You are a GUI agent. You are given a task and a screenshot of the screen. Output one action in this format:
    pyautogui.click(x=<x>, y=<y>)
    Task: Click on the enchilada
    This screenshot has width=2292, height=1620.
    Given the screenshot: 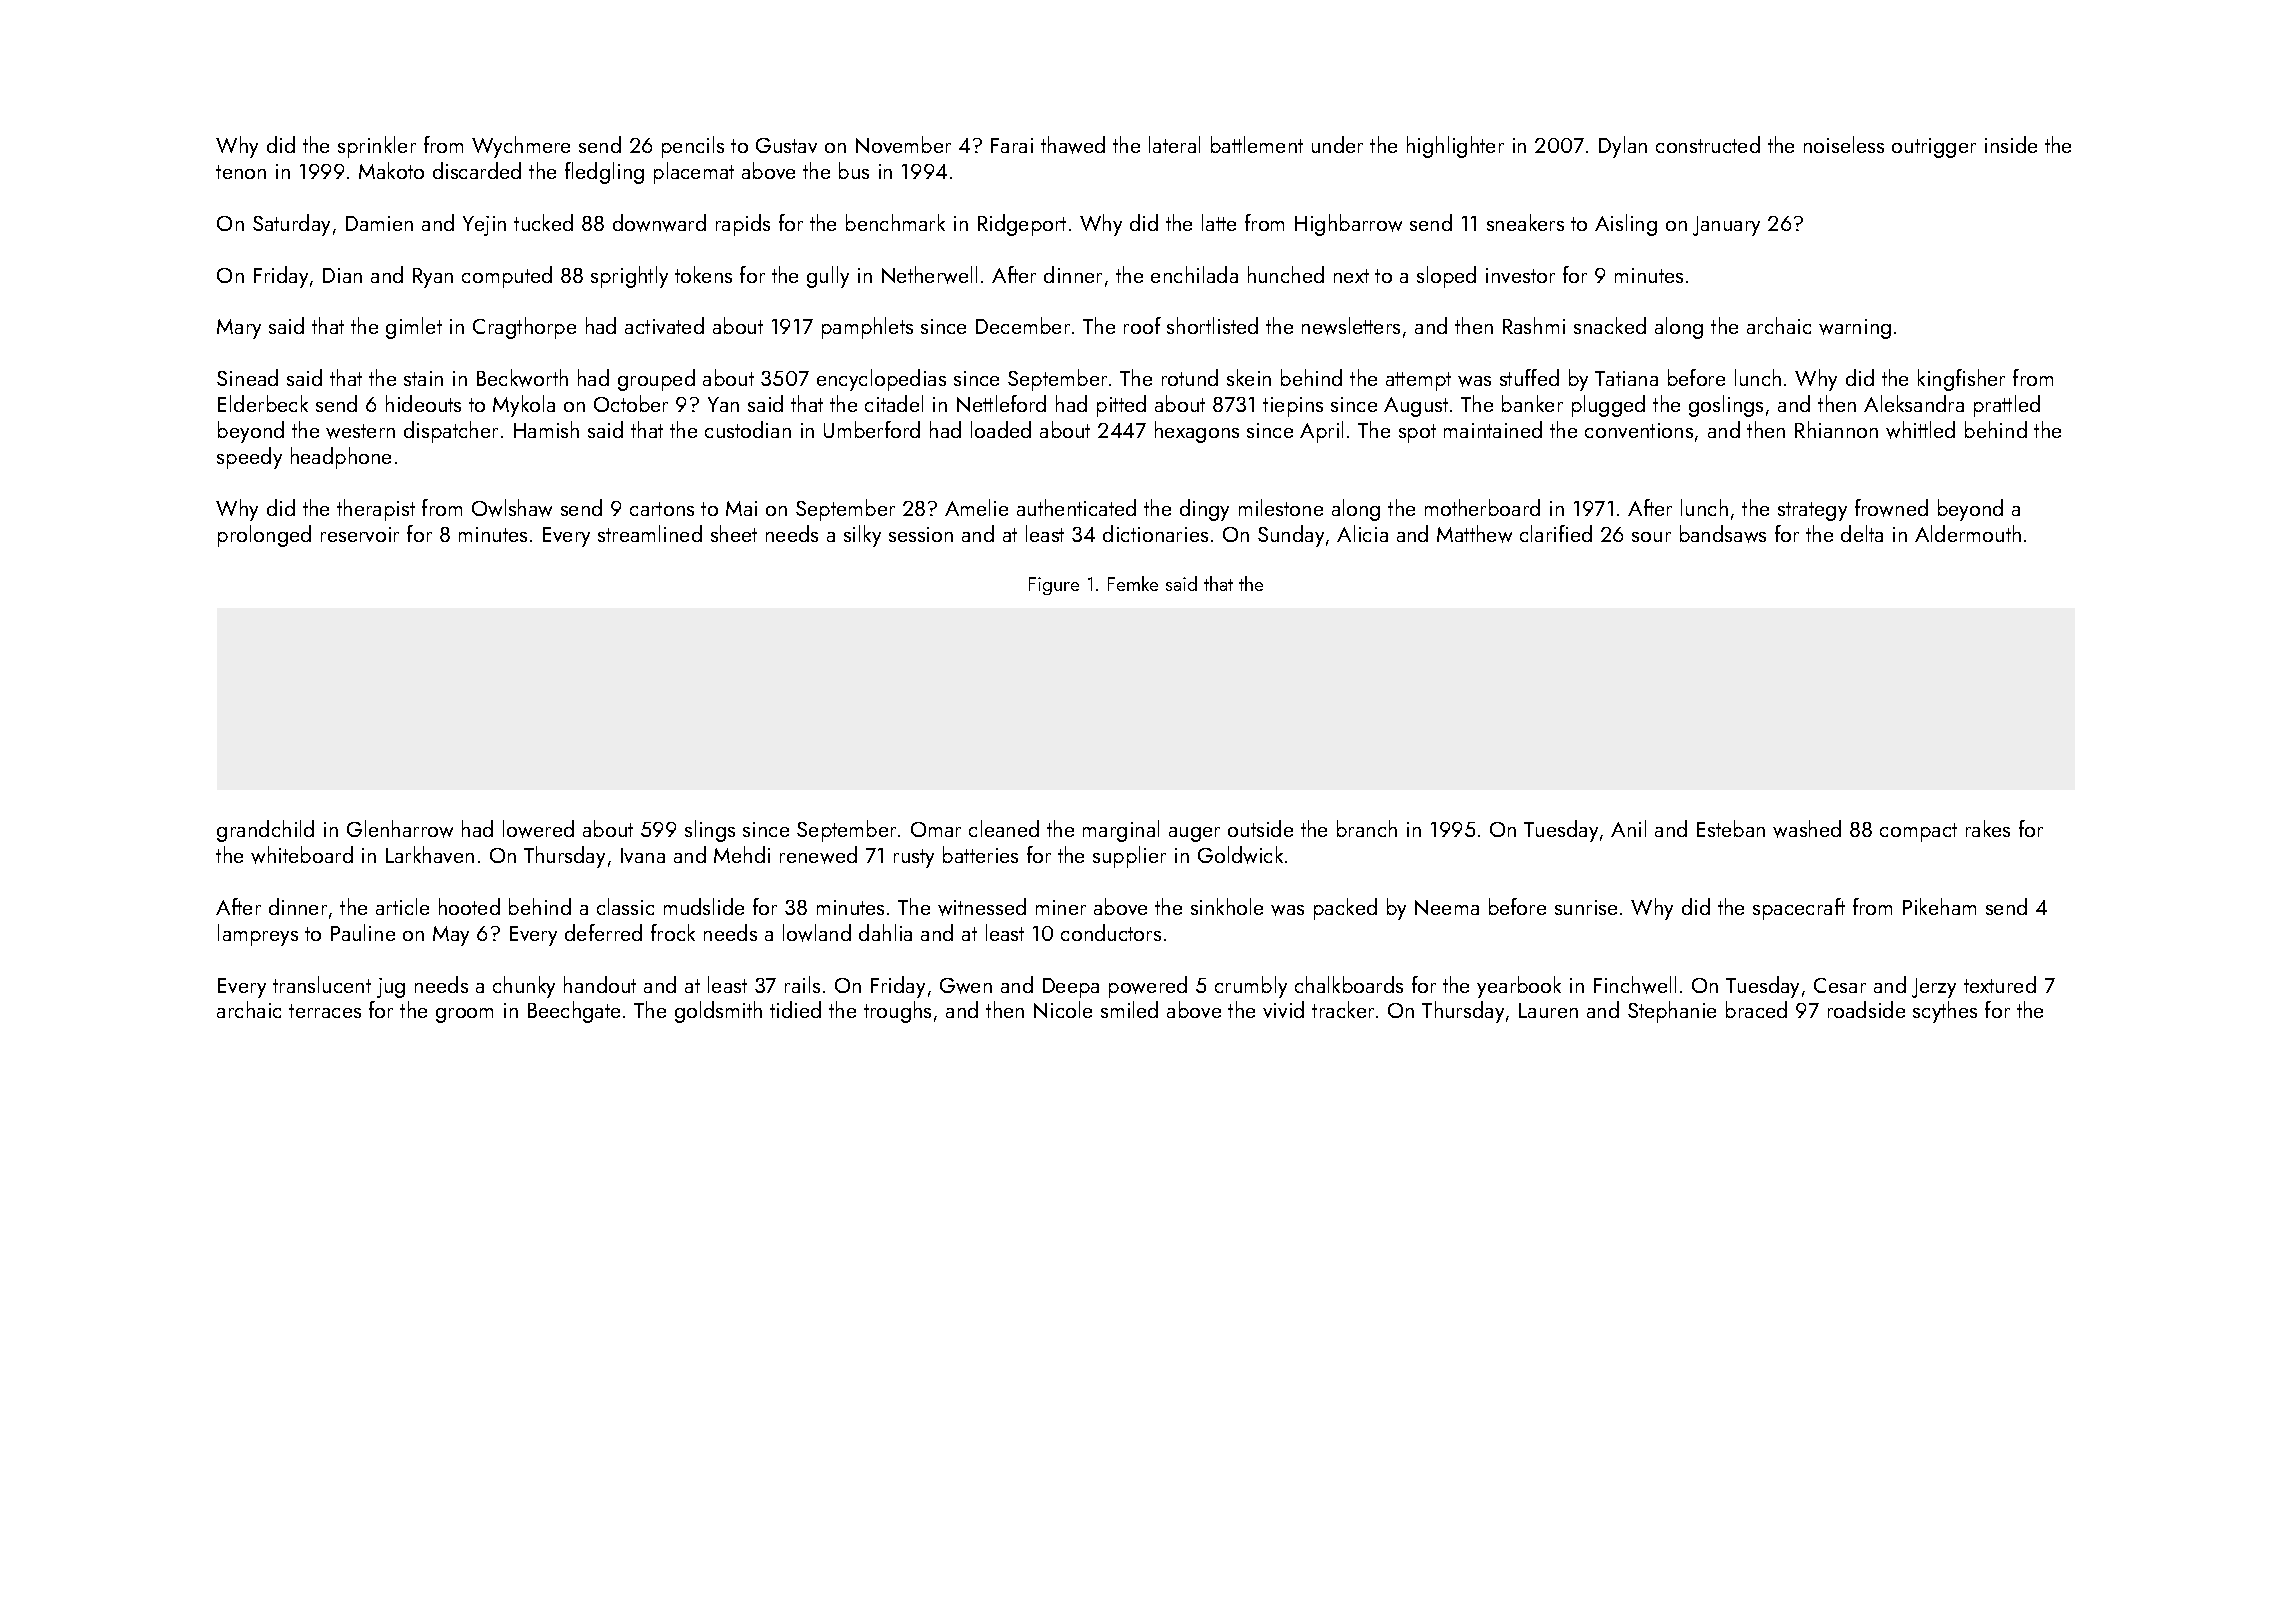 What is the action you would take?
    pyautogui.click(x=1194, y=274)
